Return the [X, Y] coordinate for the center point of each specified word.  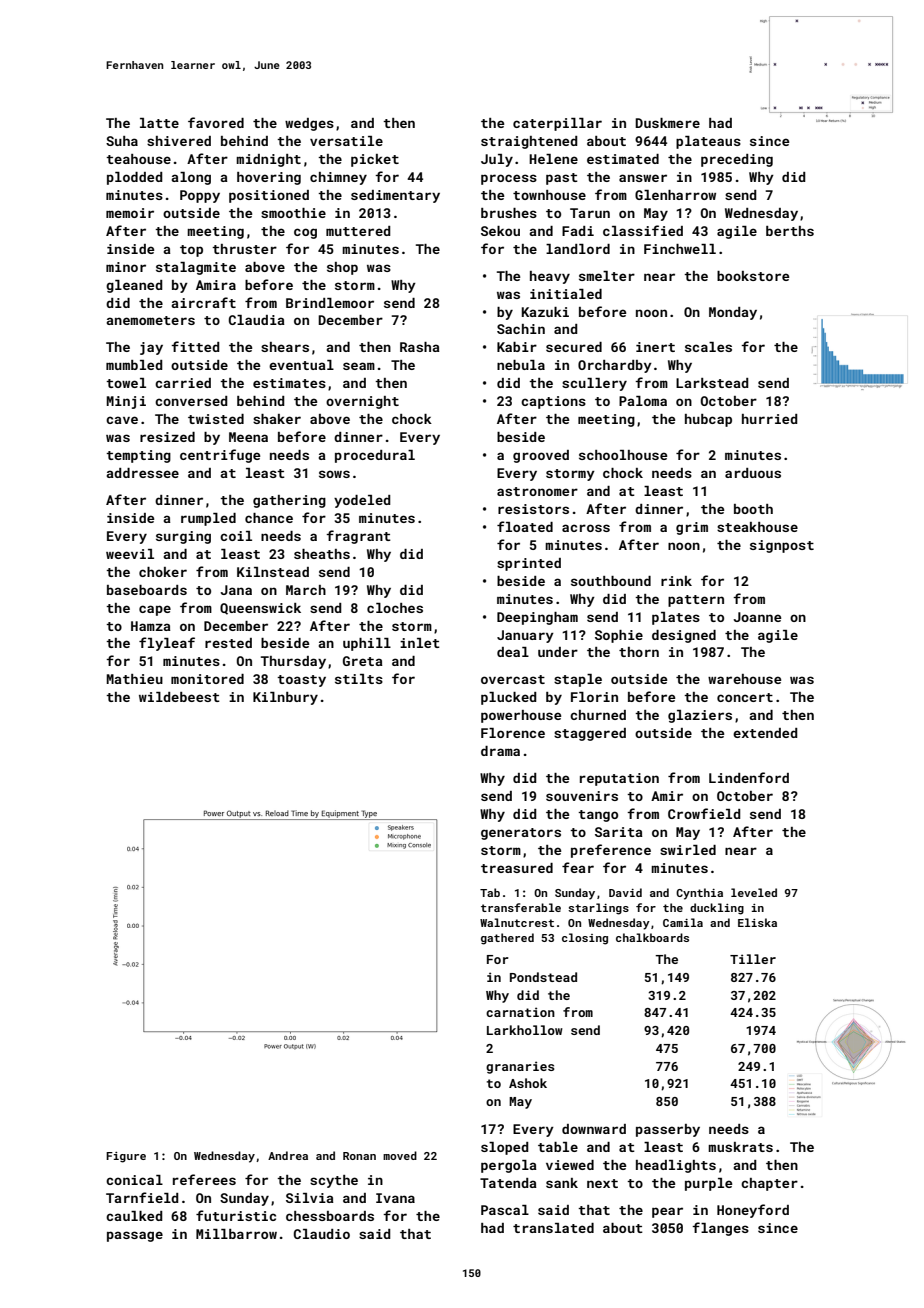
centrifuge [220, 456]
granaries [520, 1067]
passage [135, 1236]
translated [553, 1228]
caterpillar [557, 124]
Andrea [288, 1155]
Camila [683, 922]
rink [676, 581]
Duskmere [667, 123]
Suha [122, 141]
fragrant [358, 537]
